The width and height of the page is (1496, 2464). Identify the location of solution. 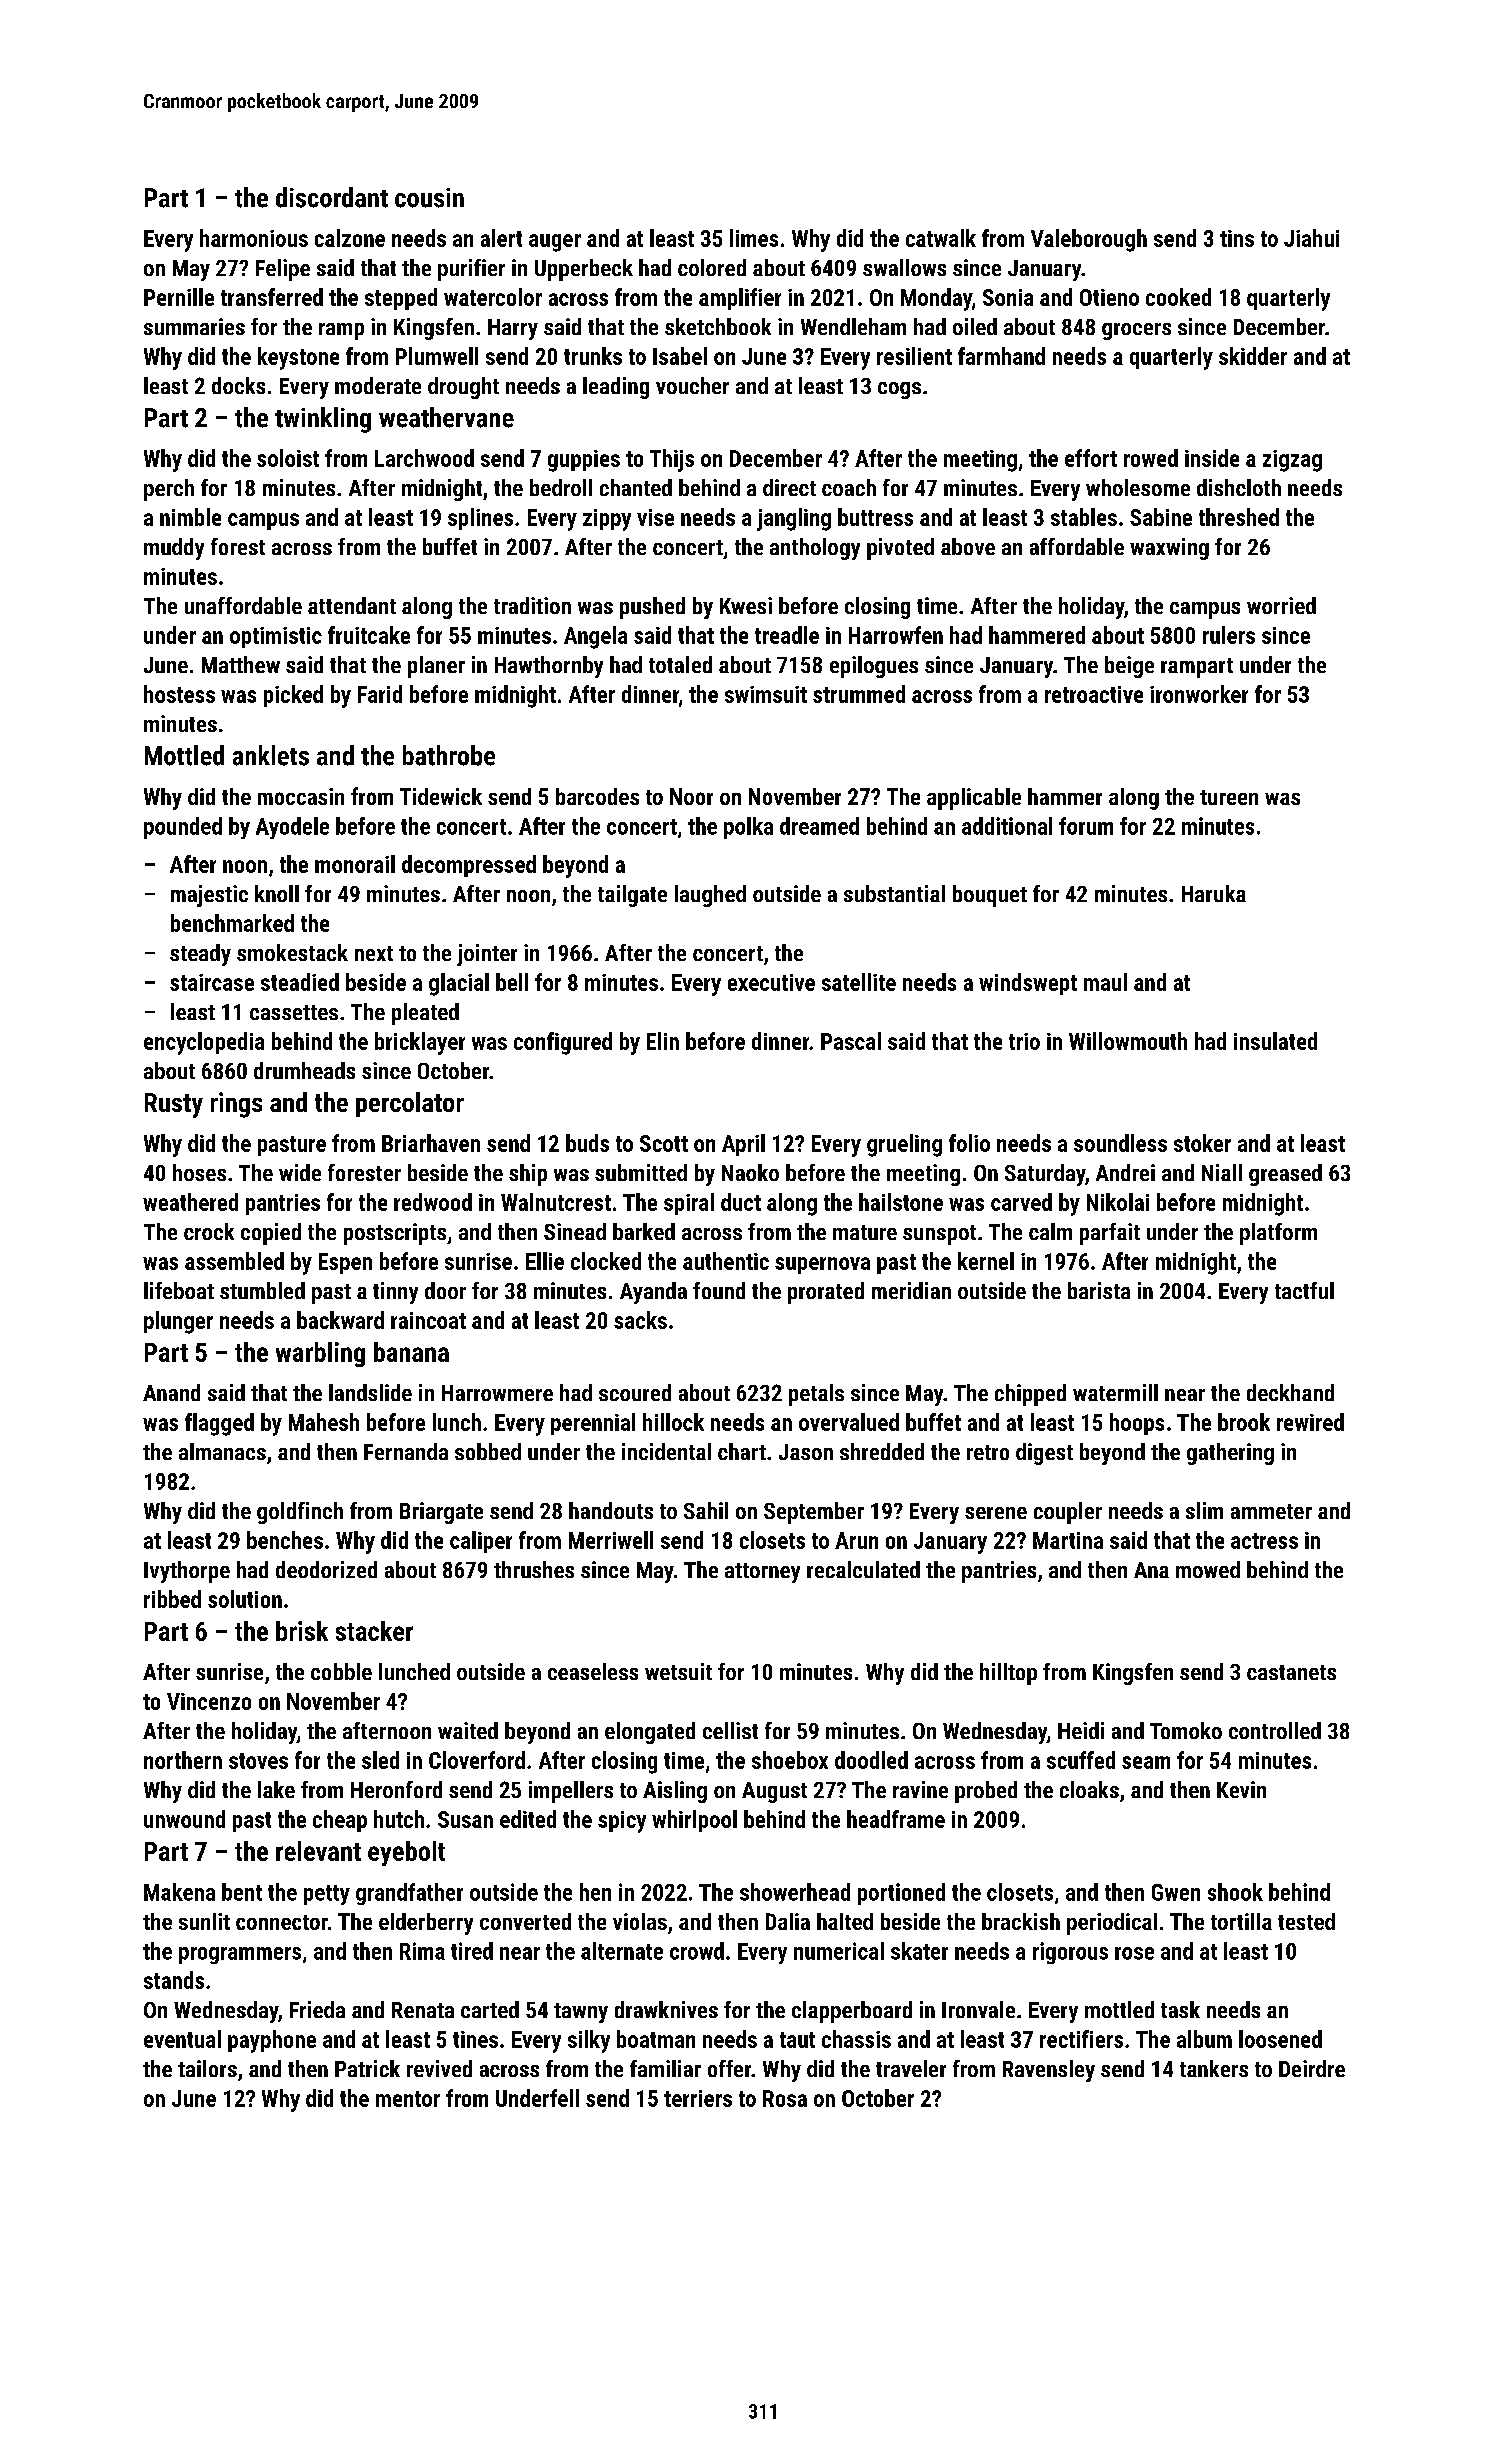
(245, 1599).
